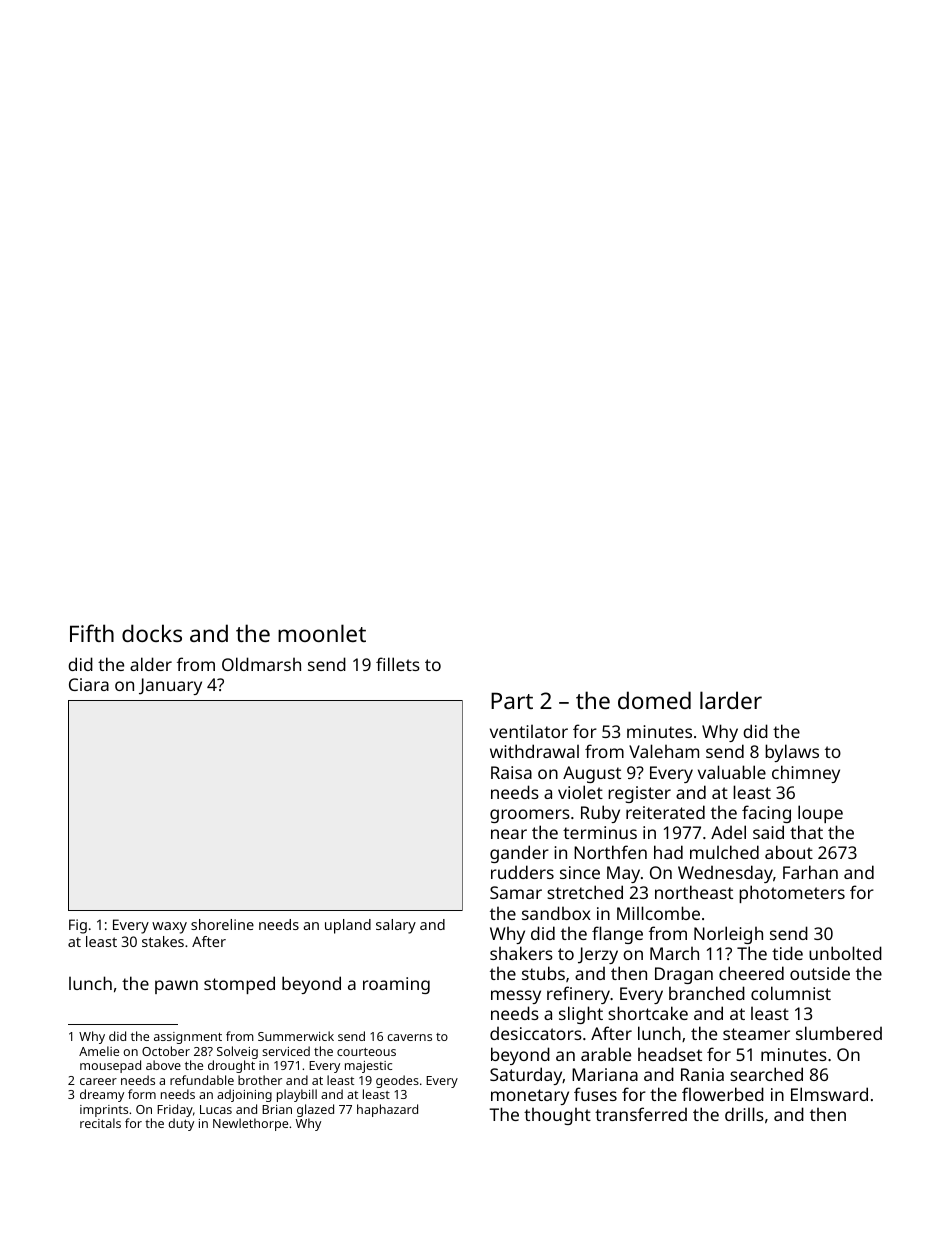 The height and width of the page is (1233, 952). What do you see at coordinates (163, 941) in the page?
I see `stakes` at bounding box center [163, 941].
